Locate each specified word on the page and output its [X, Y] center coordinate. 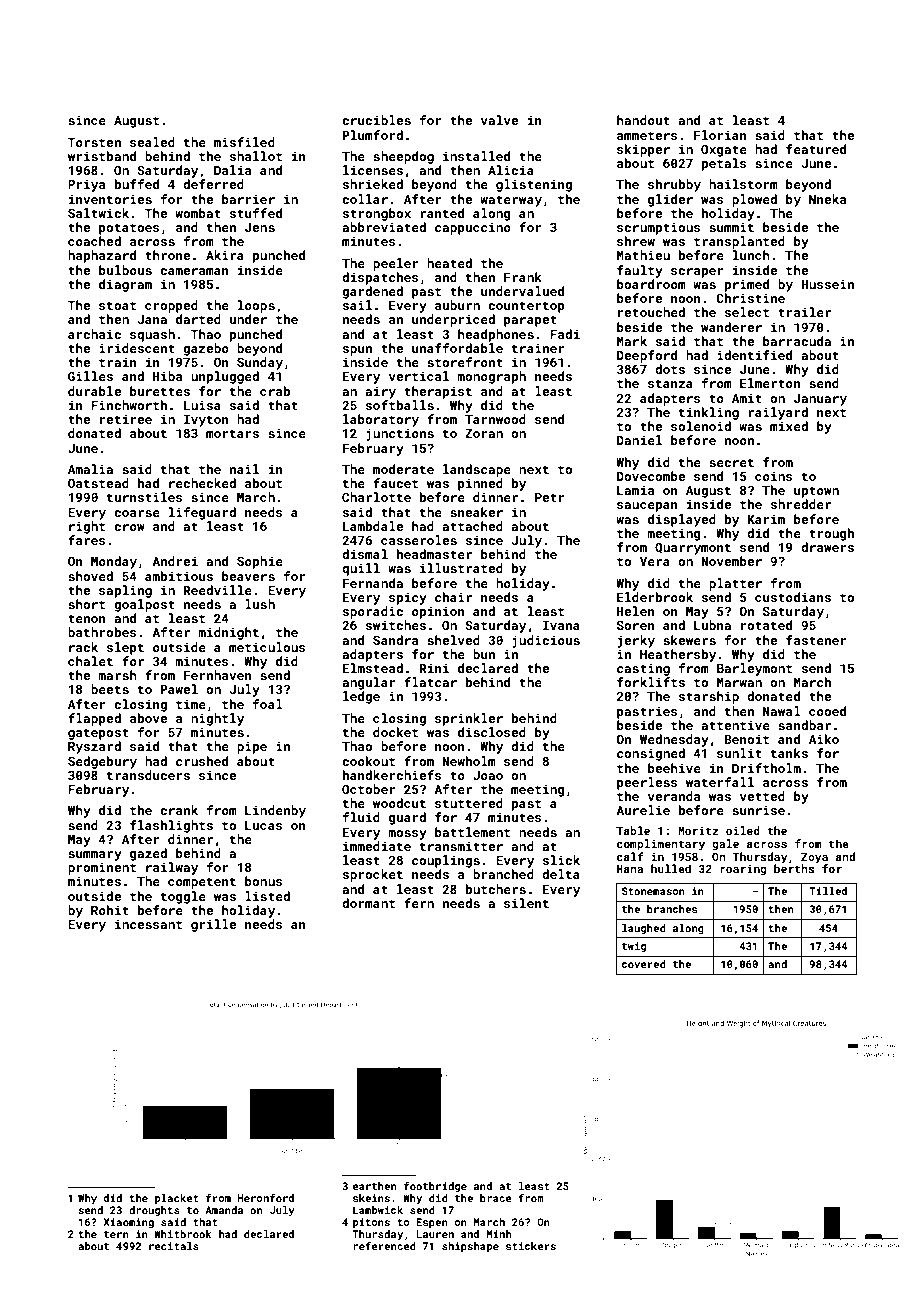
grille [213, 925]
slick [561, 860]
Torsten [94, 142]
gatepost [98, 734]
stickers [531, 1246]
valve [499, 120]
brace [495, 1198]
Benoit [746, 739]
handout [643, 120]
